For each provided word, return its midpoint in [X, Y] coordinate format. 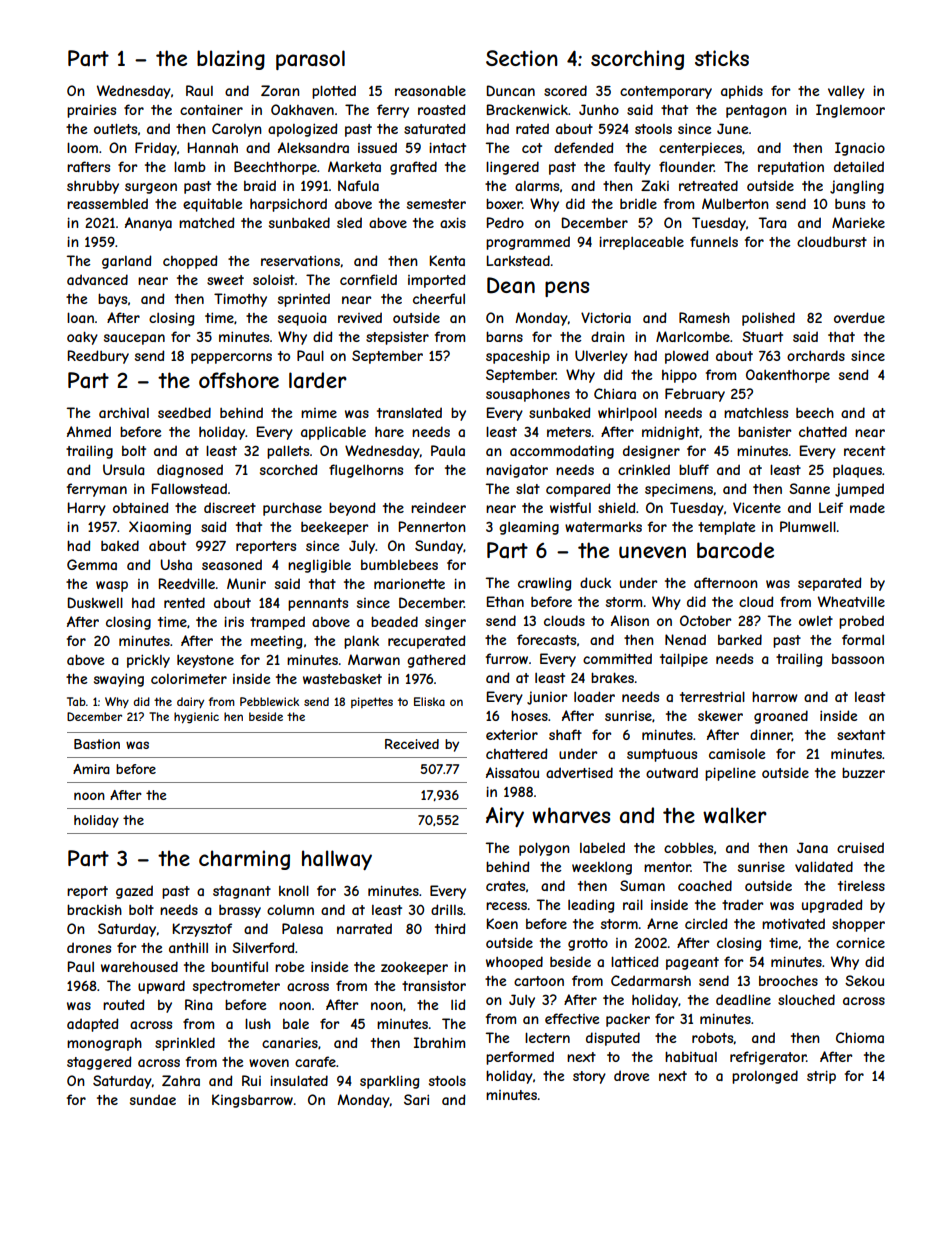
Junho [599, 109]
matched [206, 222]
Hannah [212, 147]
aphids [742, 92]
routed [123, 1004]
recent [864, 451]
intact [447, 147]
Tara [772, 222]
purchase [292, 509]
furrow [507, 658]
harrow [775, 696]
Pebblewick [269, 701]
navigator [517, 471]
